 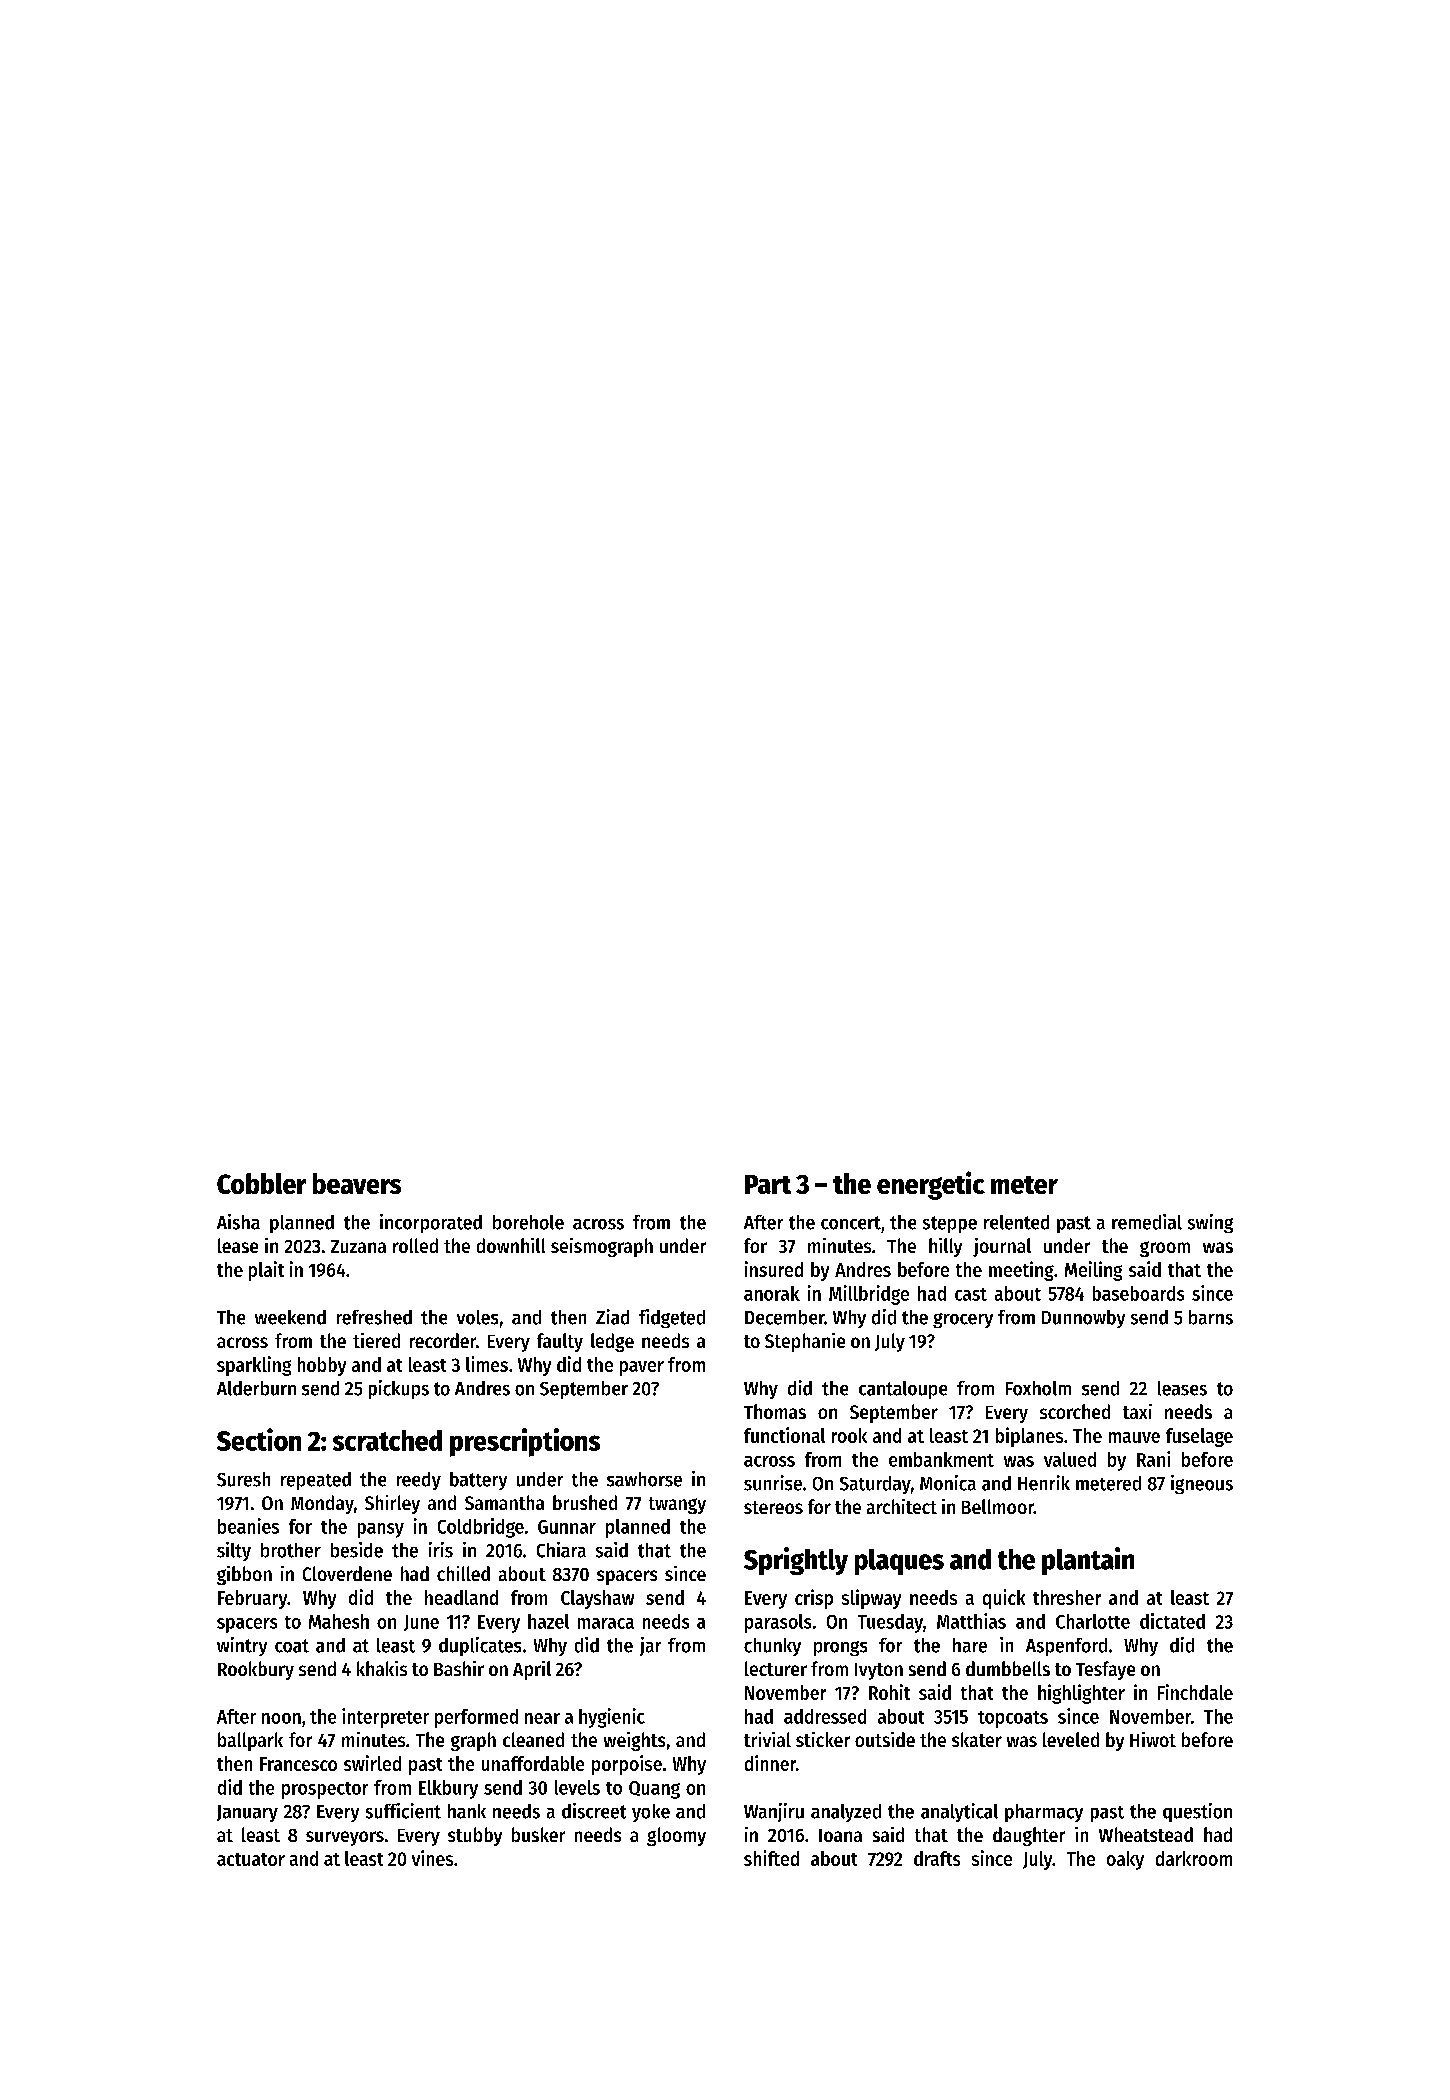 I want to click on Charlotte, so click(x=1093, y=1621).
